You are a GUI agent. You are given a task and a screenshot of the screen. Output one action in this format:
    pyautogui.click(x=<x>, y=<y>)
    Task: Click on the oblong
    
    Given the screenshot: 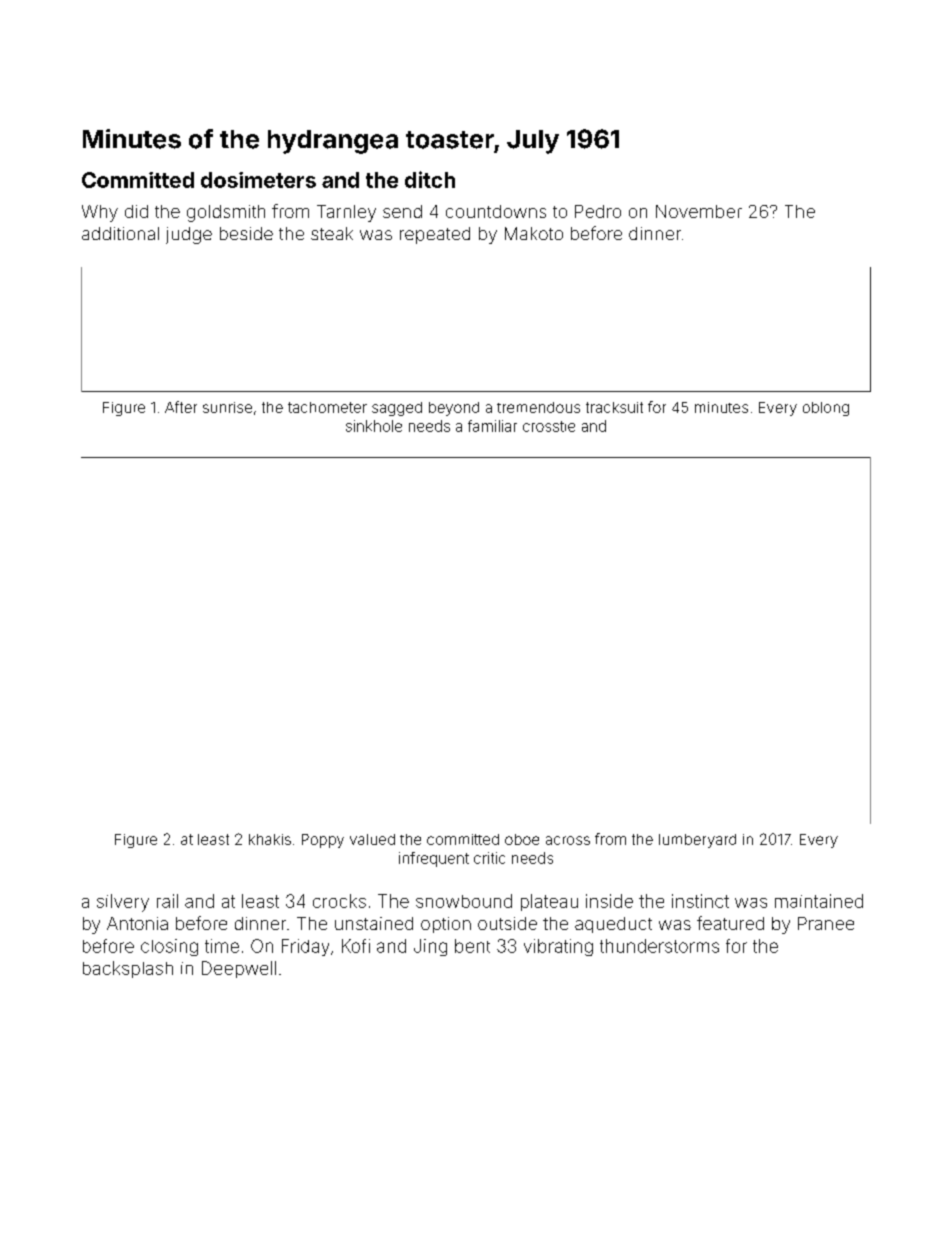 What is the action you would take?
    pyautogui.click(x=826, y=409)
